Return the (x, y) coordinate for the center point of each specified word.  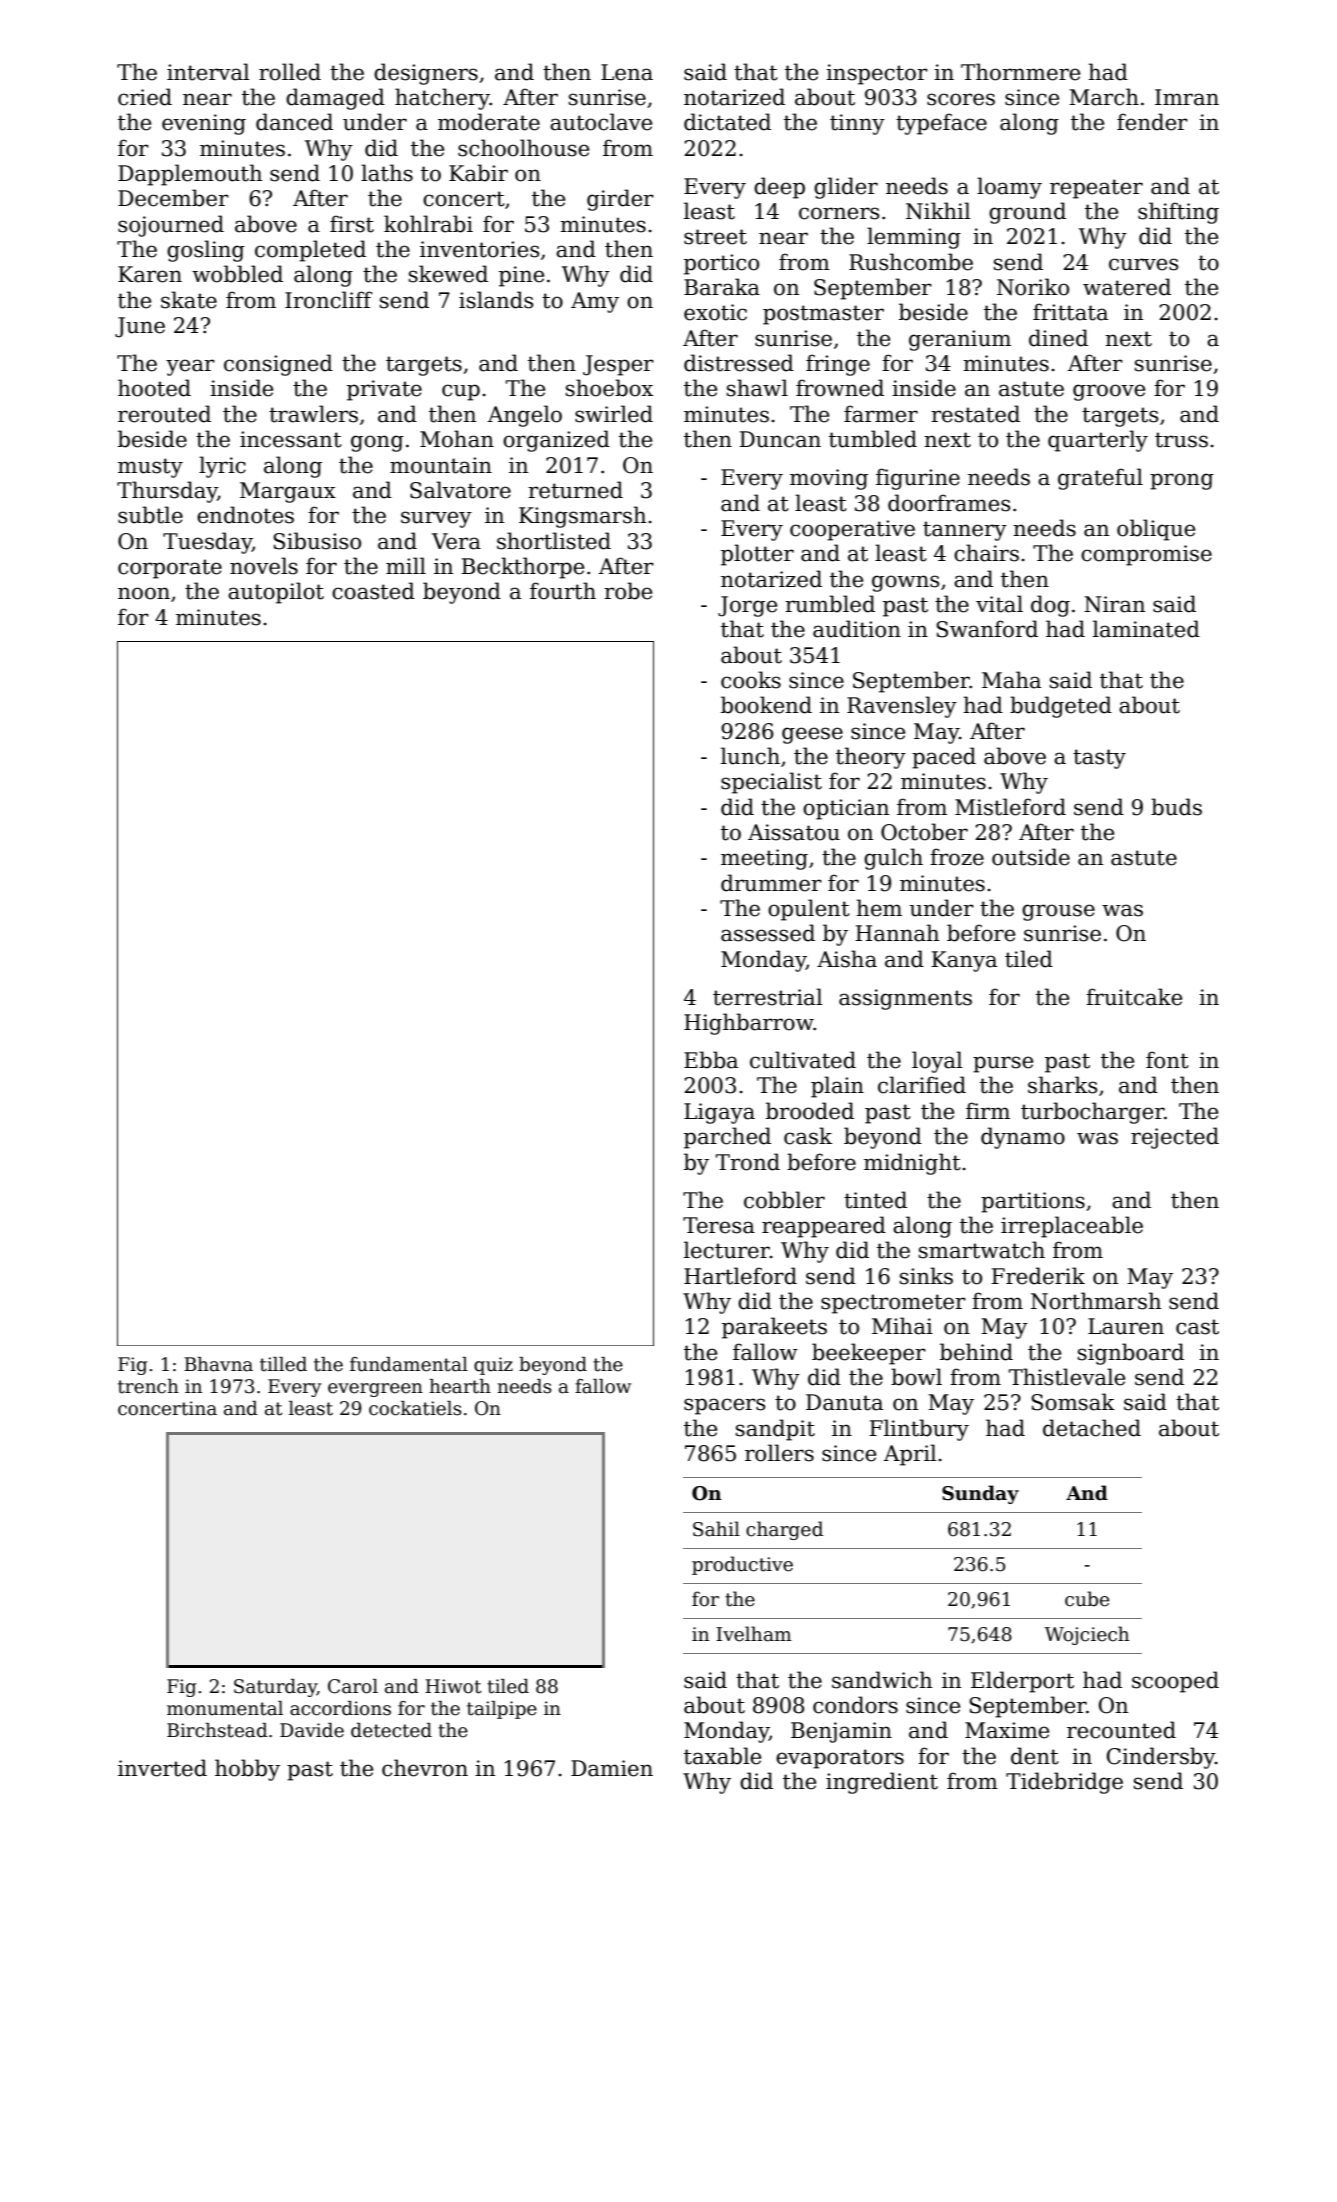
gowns (905, 583)
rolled (290, 72)
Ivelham (754, 1634)
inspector (877, 74)
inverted (162, 1768)
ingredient (882, 1783)
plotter (757, 555)
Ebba (711, 1060)
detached (1092, 1428)
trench (148, 1386)
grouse (1058, 912)
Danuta (844, 1402)
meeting (764, 859)
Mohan (457, 439)
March (1104, 97)
